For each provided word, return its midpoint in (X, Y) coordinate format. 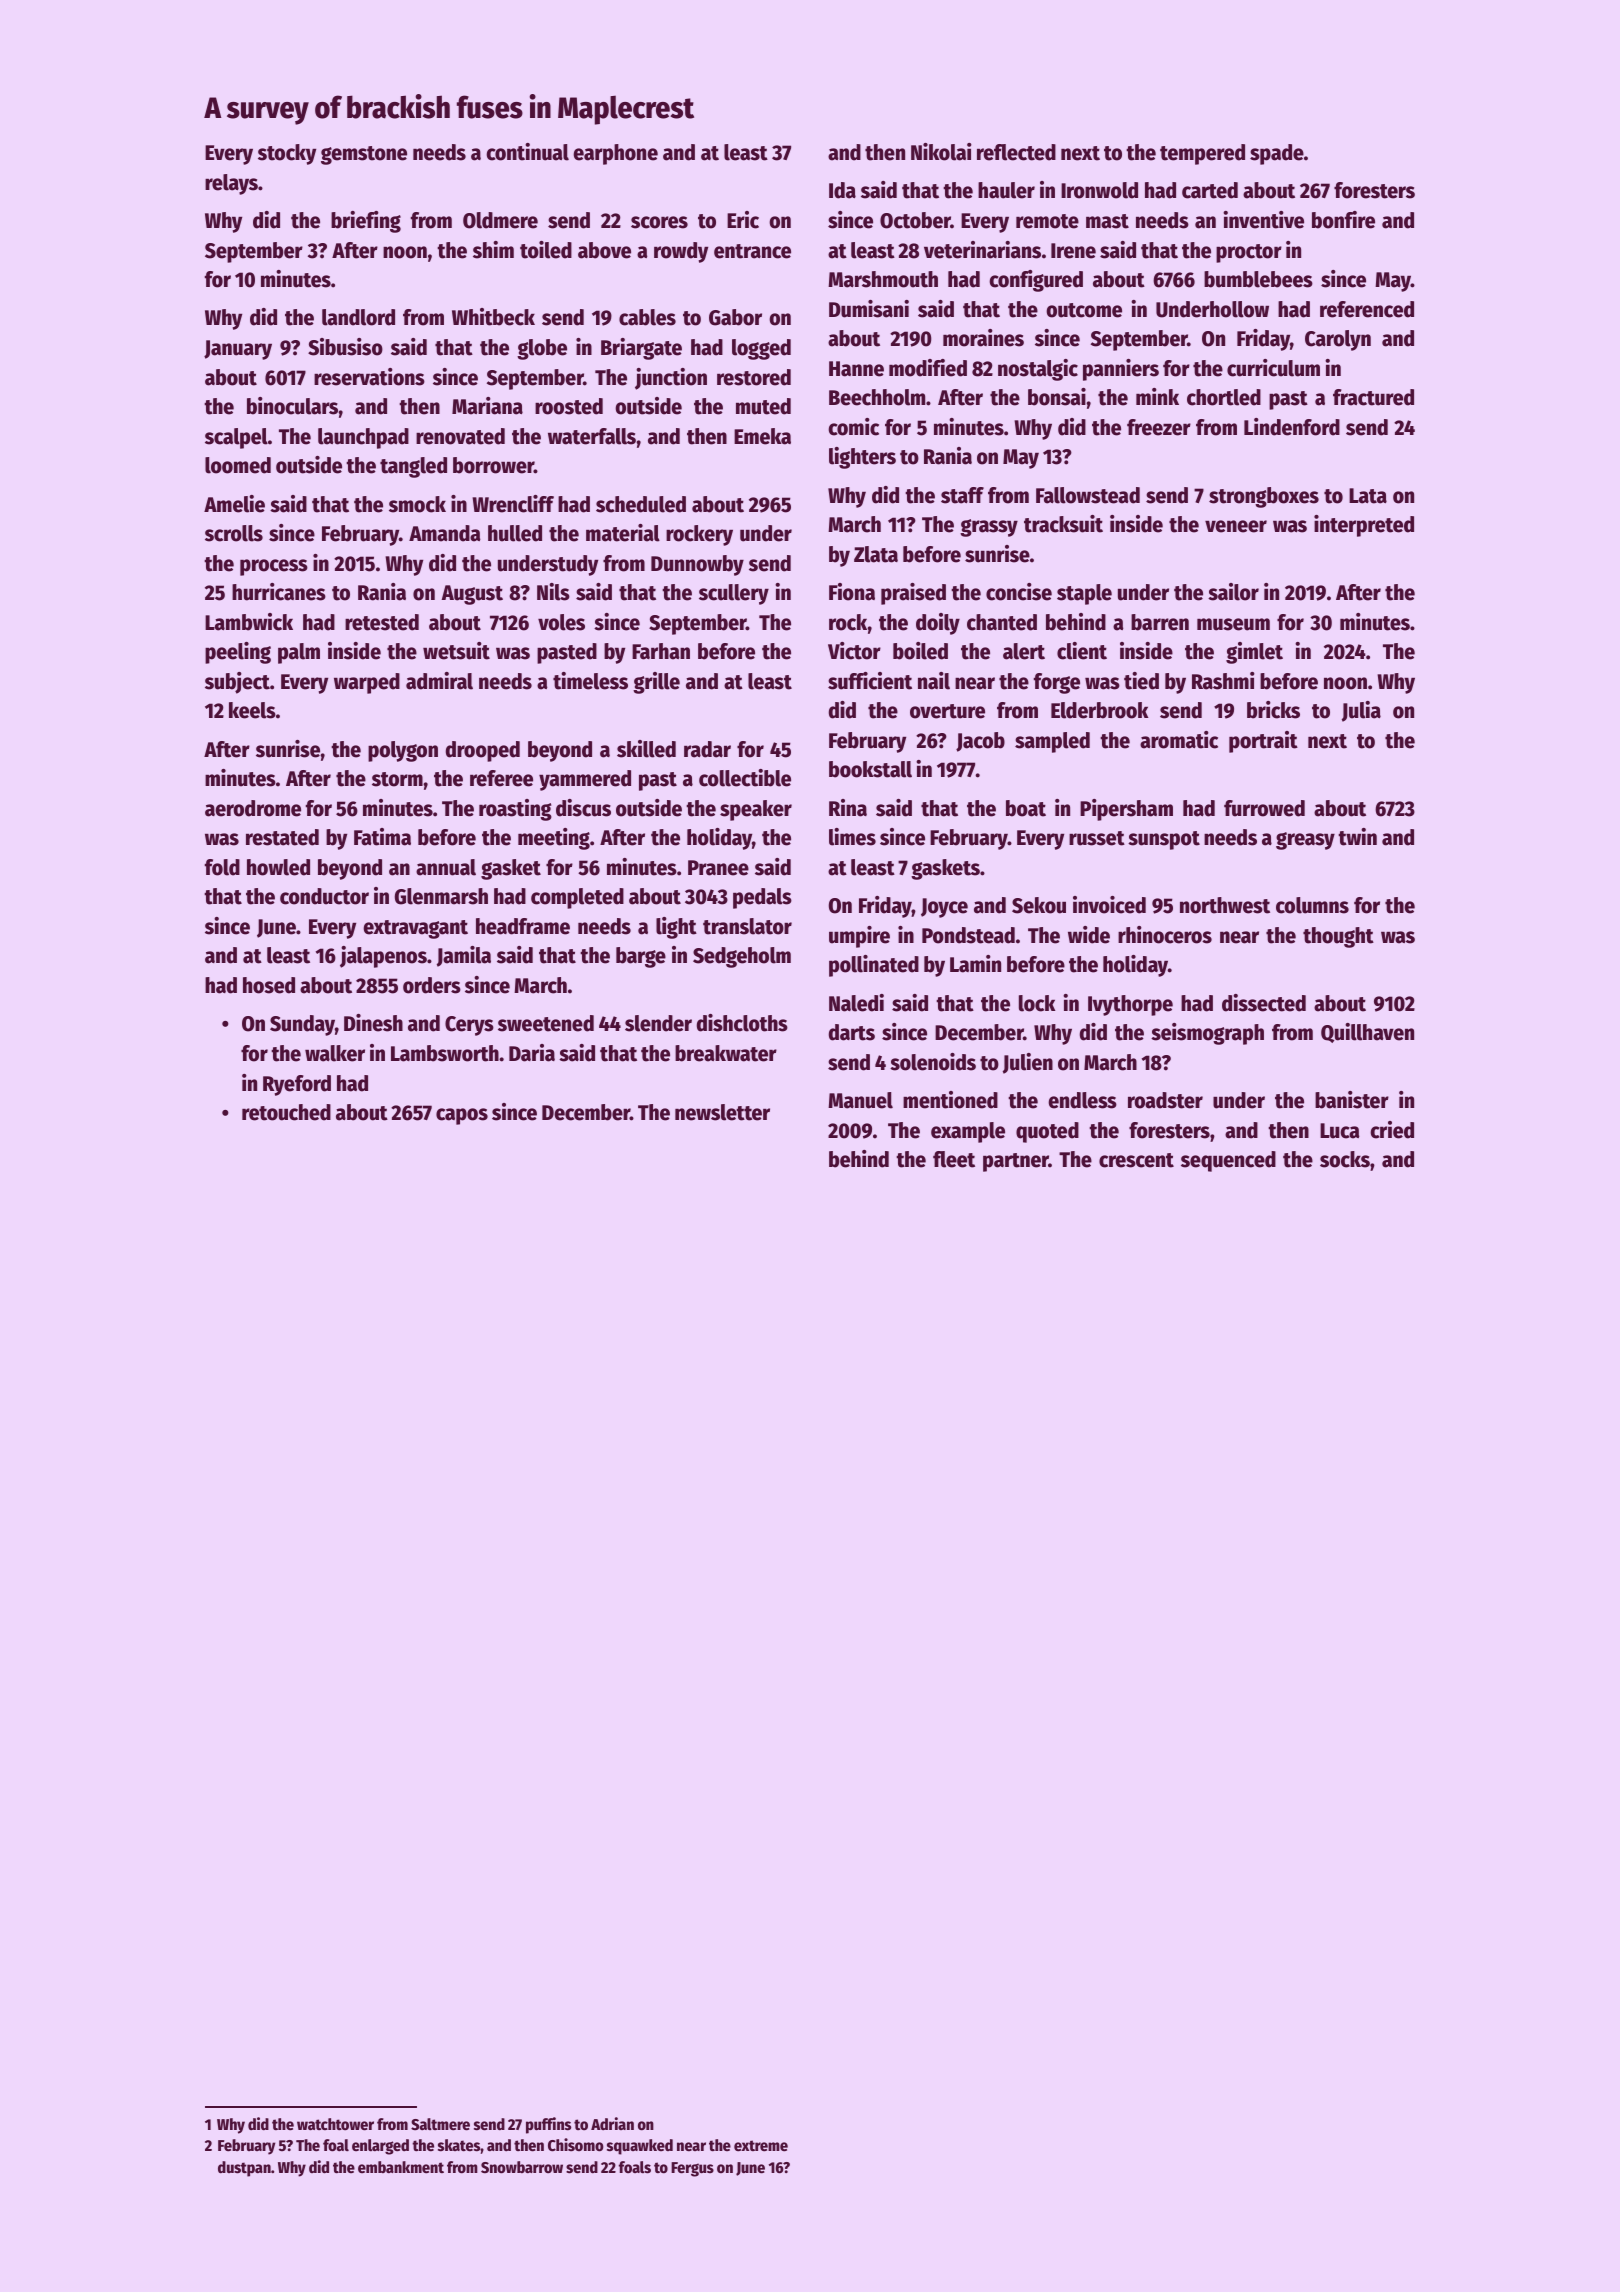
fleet (954, 1159)
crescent (1136, 1160)
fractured (1373, 397)
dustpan (244, 2169)
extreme (761, 2146)
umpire (859, 937)
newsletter (722, 1112)
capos (462, 1116)
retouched (286, 1112)
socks (1345, 1159)
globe (542, 349)
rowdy (681, 252)
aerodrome (253, 808)
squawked (640, 2147)
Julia (1361, 711)
